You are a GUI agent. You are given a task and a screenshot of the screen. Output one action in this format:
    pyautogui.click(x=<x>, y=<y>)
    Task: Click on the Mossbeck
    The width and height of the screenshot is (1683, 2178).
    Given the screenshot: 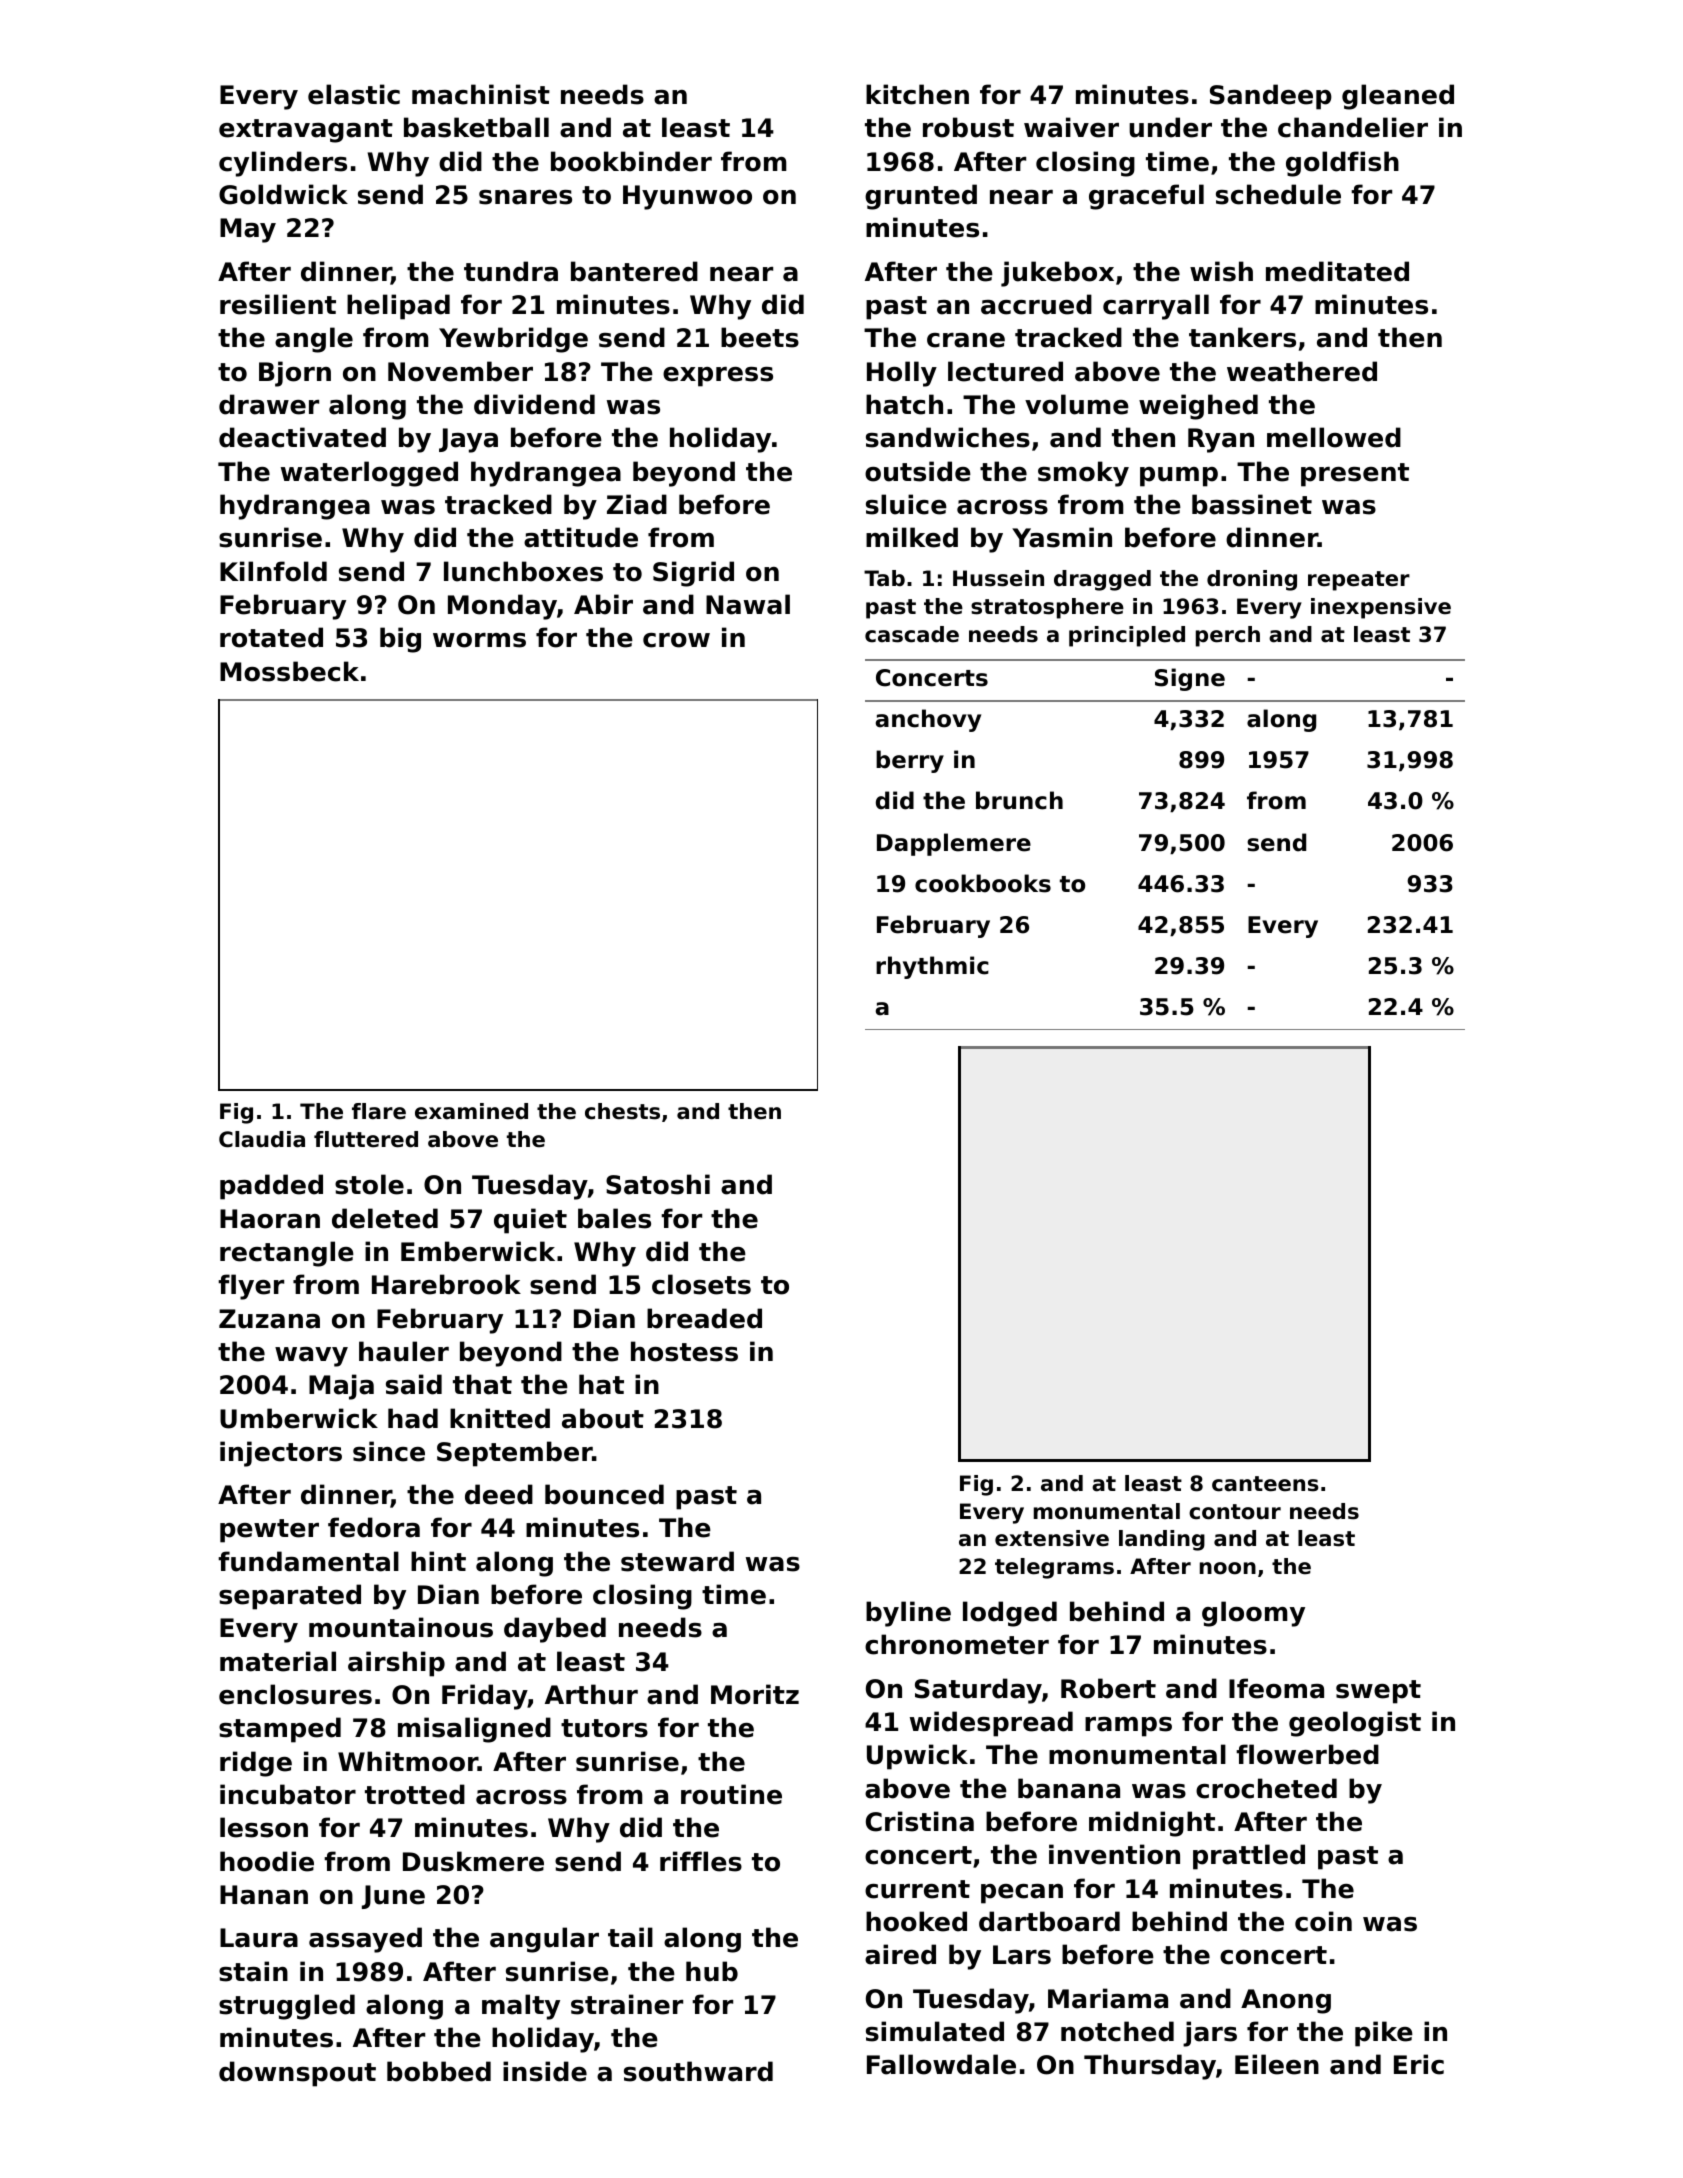 What is the action you would take?
    pyautogui.click(x=289, y=671)
